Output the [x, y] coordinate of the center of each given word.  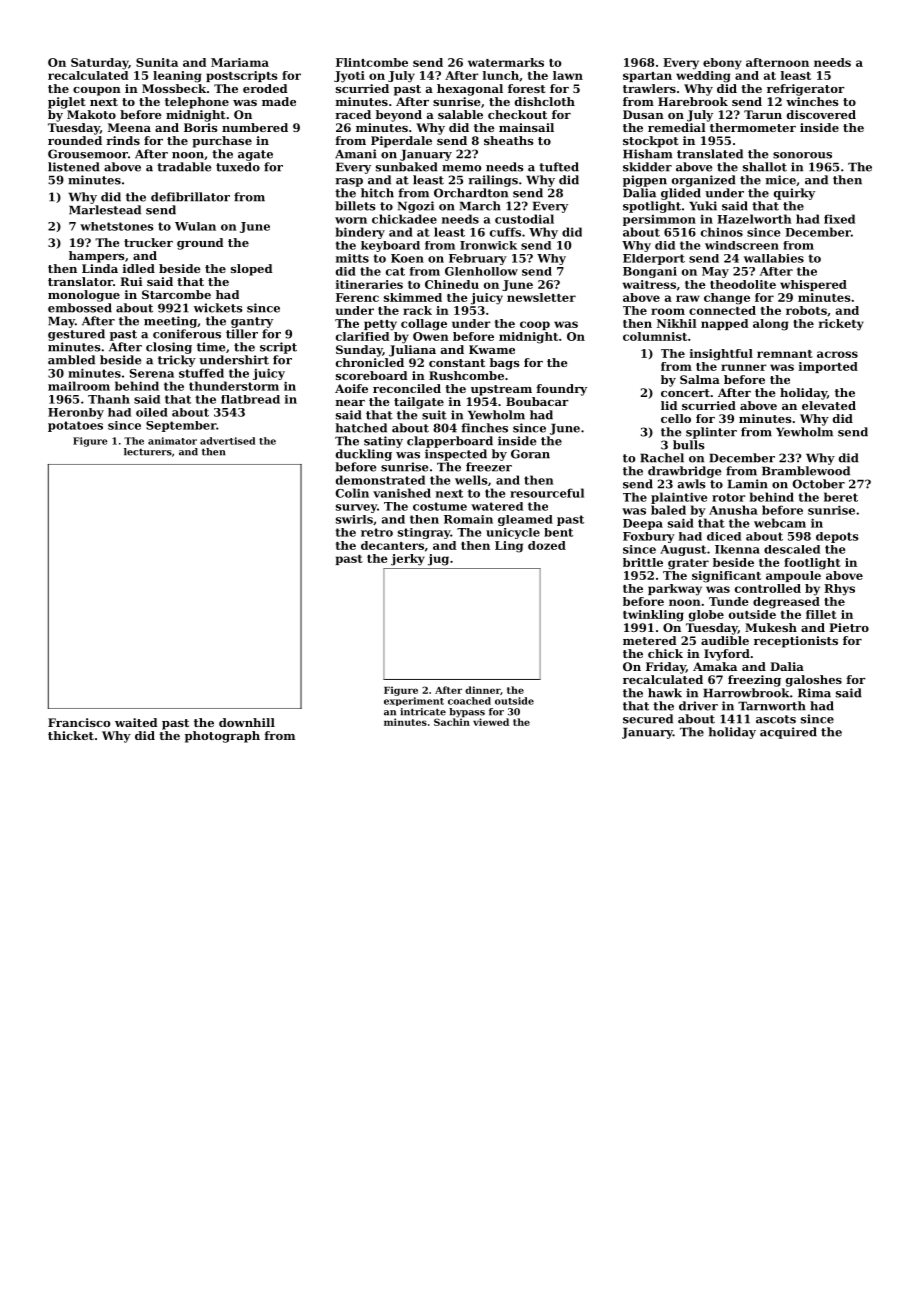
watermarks [506, 62]
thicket [71, 735]
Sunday [359, 351]
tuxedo [238, 167]
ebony [722, 64]
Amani [356, 154]
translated [710, 154]
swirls [354, 519]
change [727, 299]
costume [440, 506]
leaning [177, 77]
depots [837, 537]
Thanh [109, 399]
